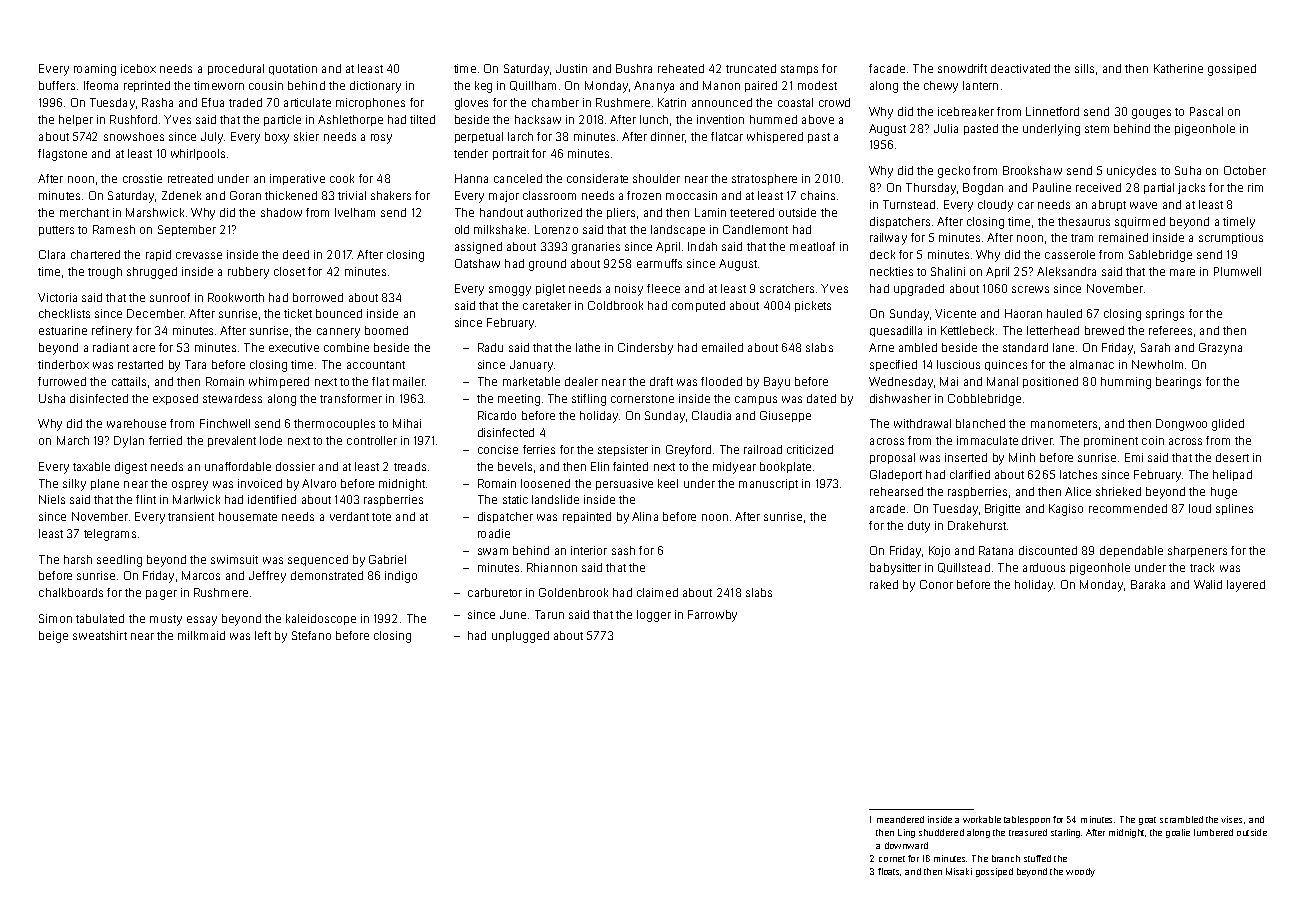 The image size is (1308, 924). Describe the element at coordinates (892, 859) in the image. I see `cornet` at that location.
